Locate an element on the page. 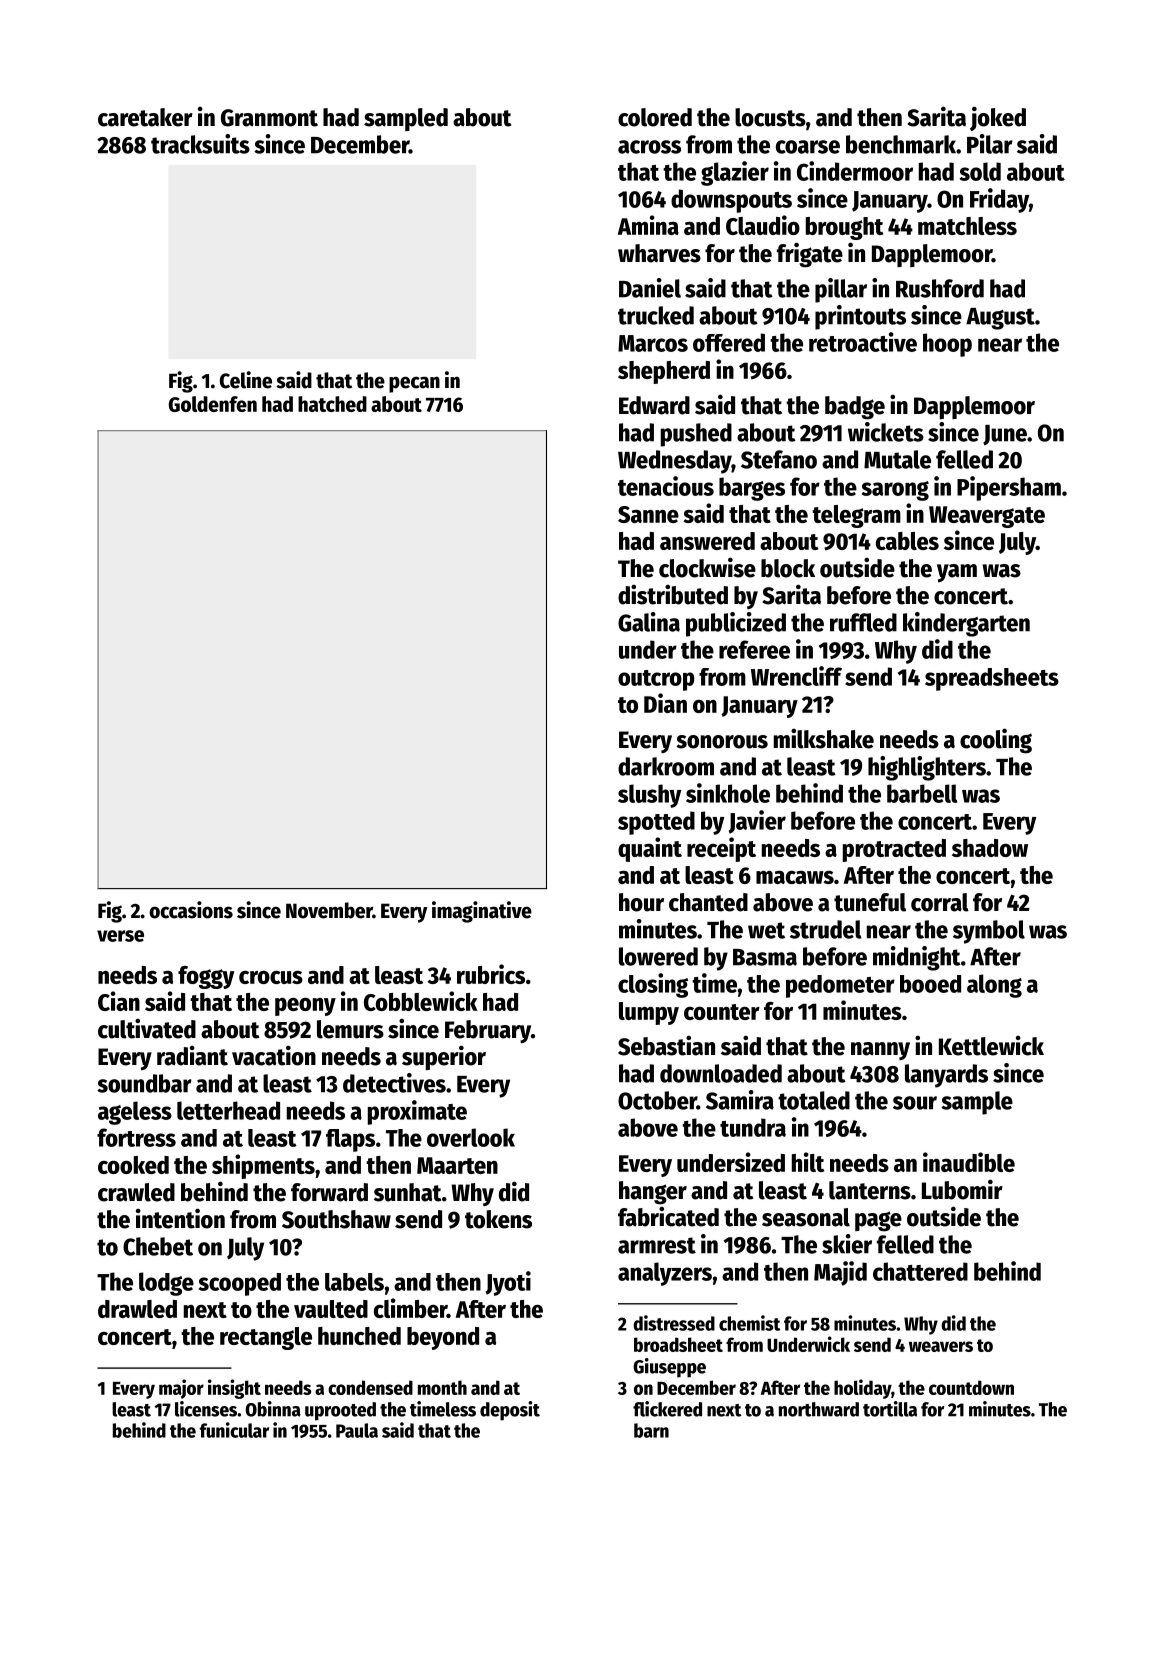 The image size is (1165, 1654). joked is located at coordinates (998, 118).
